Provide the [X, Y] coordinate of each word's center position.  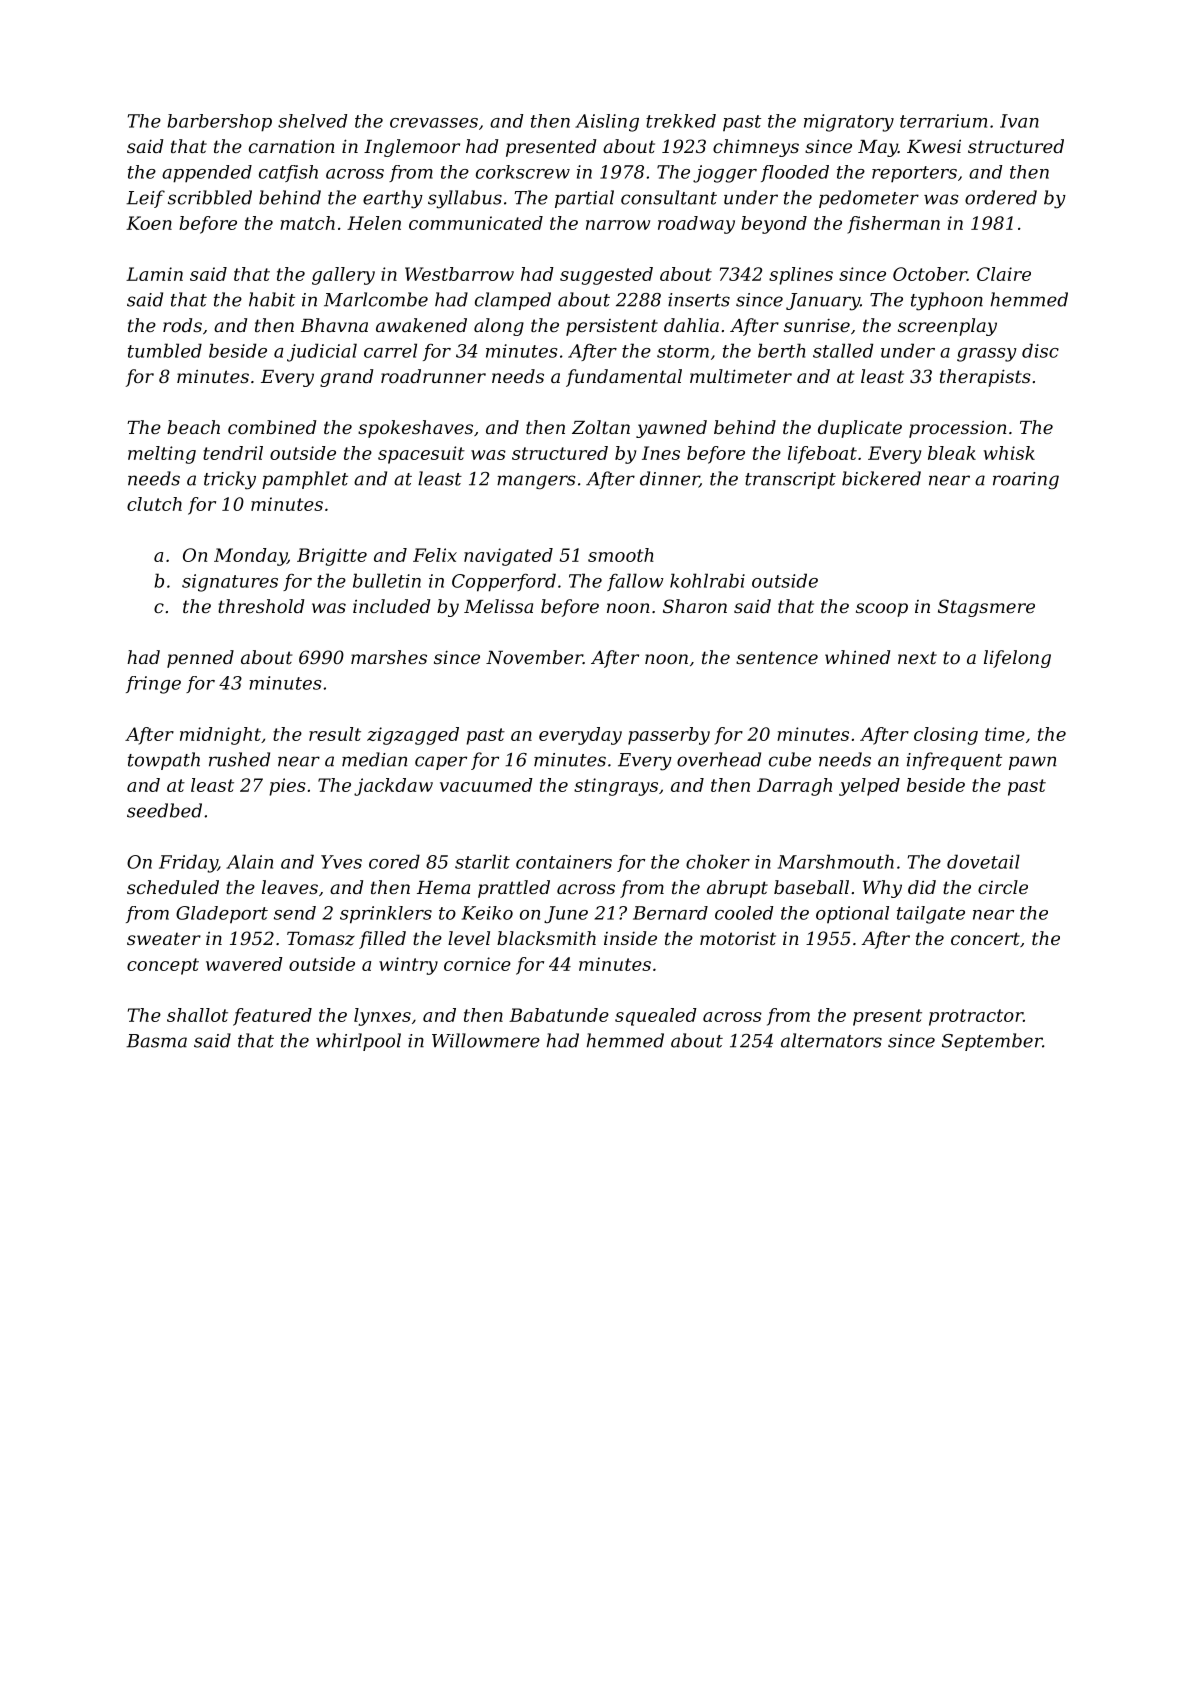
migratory [849, 123]
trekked [681, 121]
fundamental [624, 378]
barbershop [219, 123]
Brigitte [332, 557]
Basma [156, 1041]
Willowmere [486, 1040]
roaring [1026, 480]
